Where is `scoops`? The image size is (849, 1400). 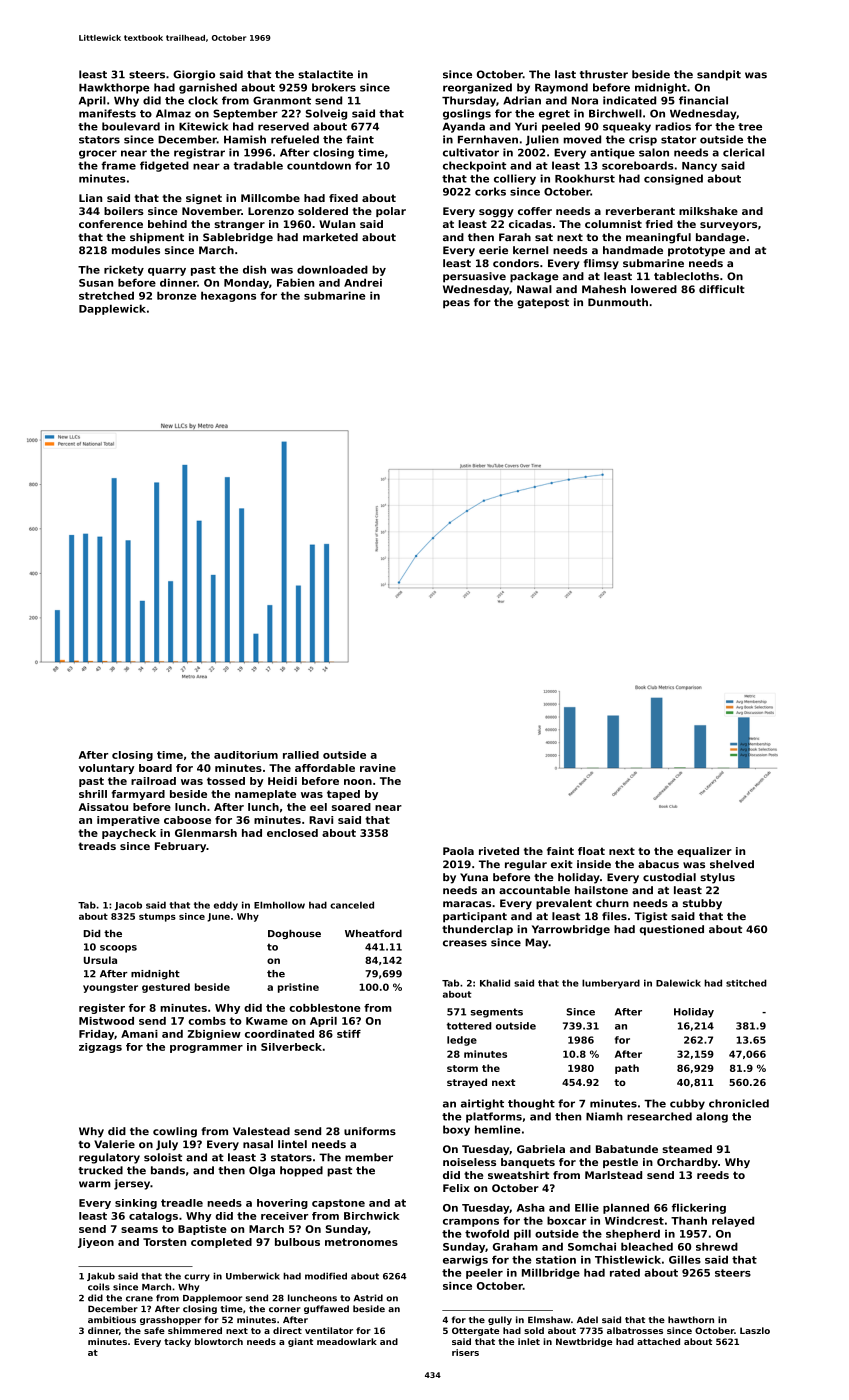 scoops is located at coordinates (118, 949).
